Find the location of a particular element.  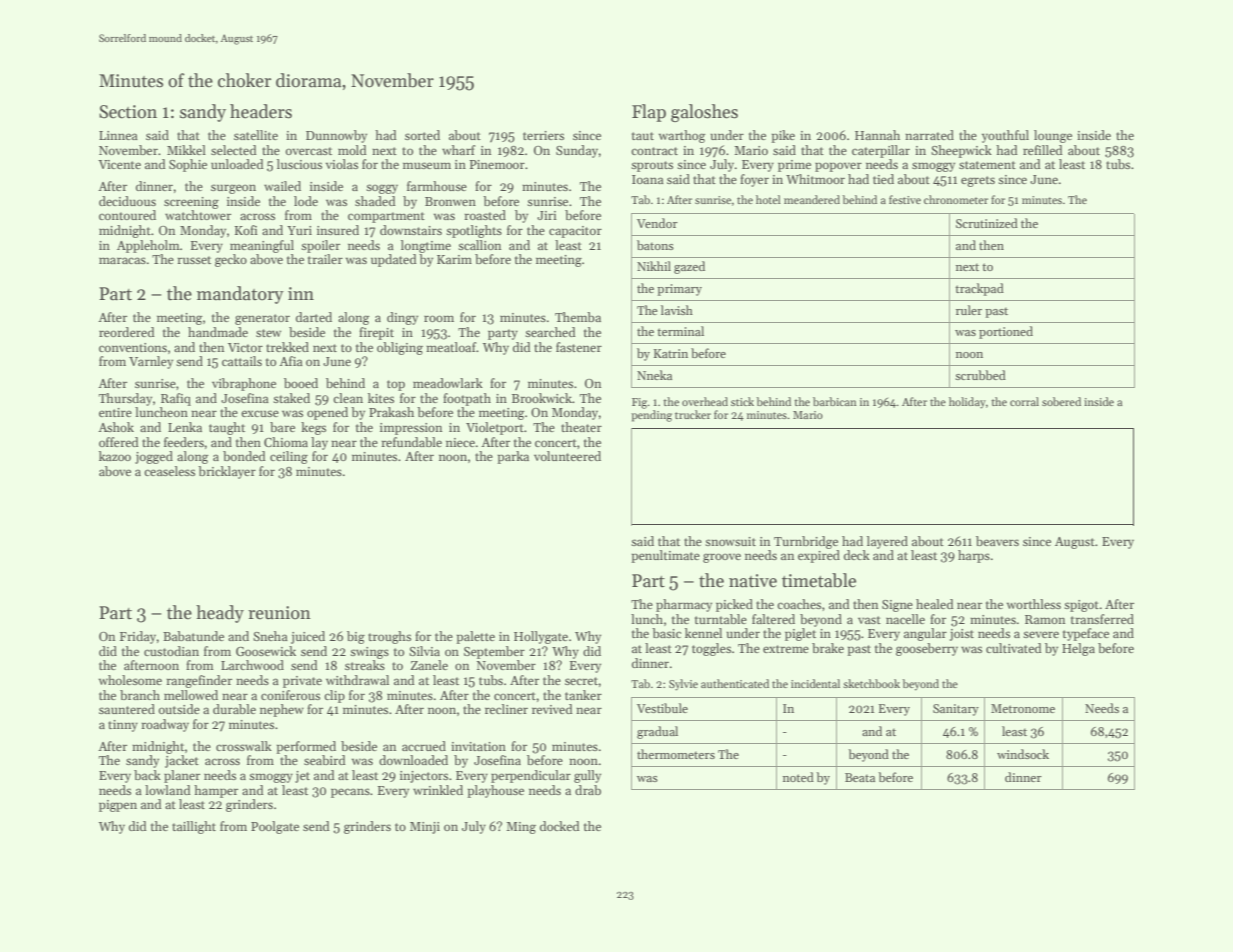

taillight is located at coordinates (194, 827).
